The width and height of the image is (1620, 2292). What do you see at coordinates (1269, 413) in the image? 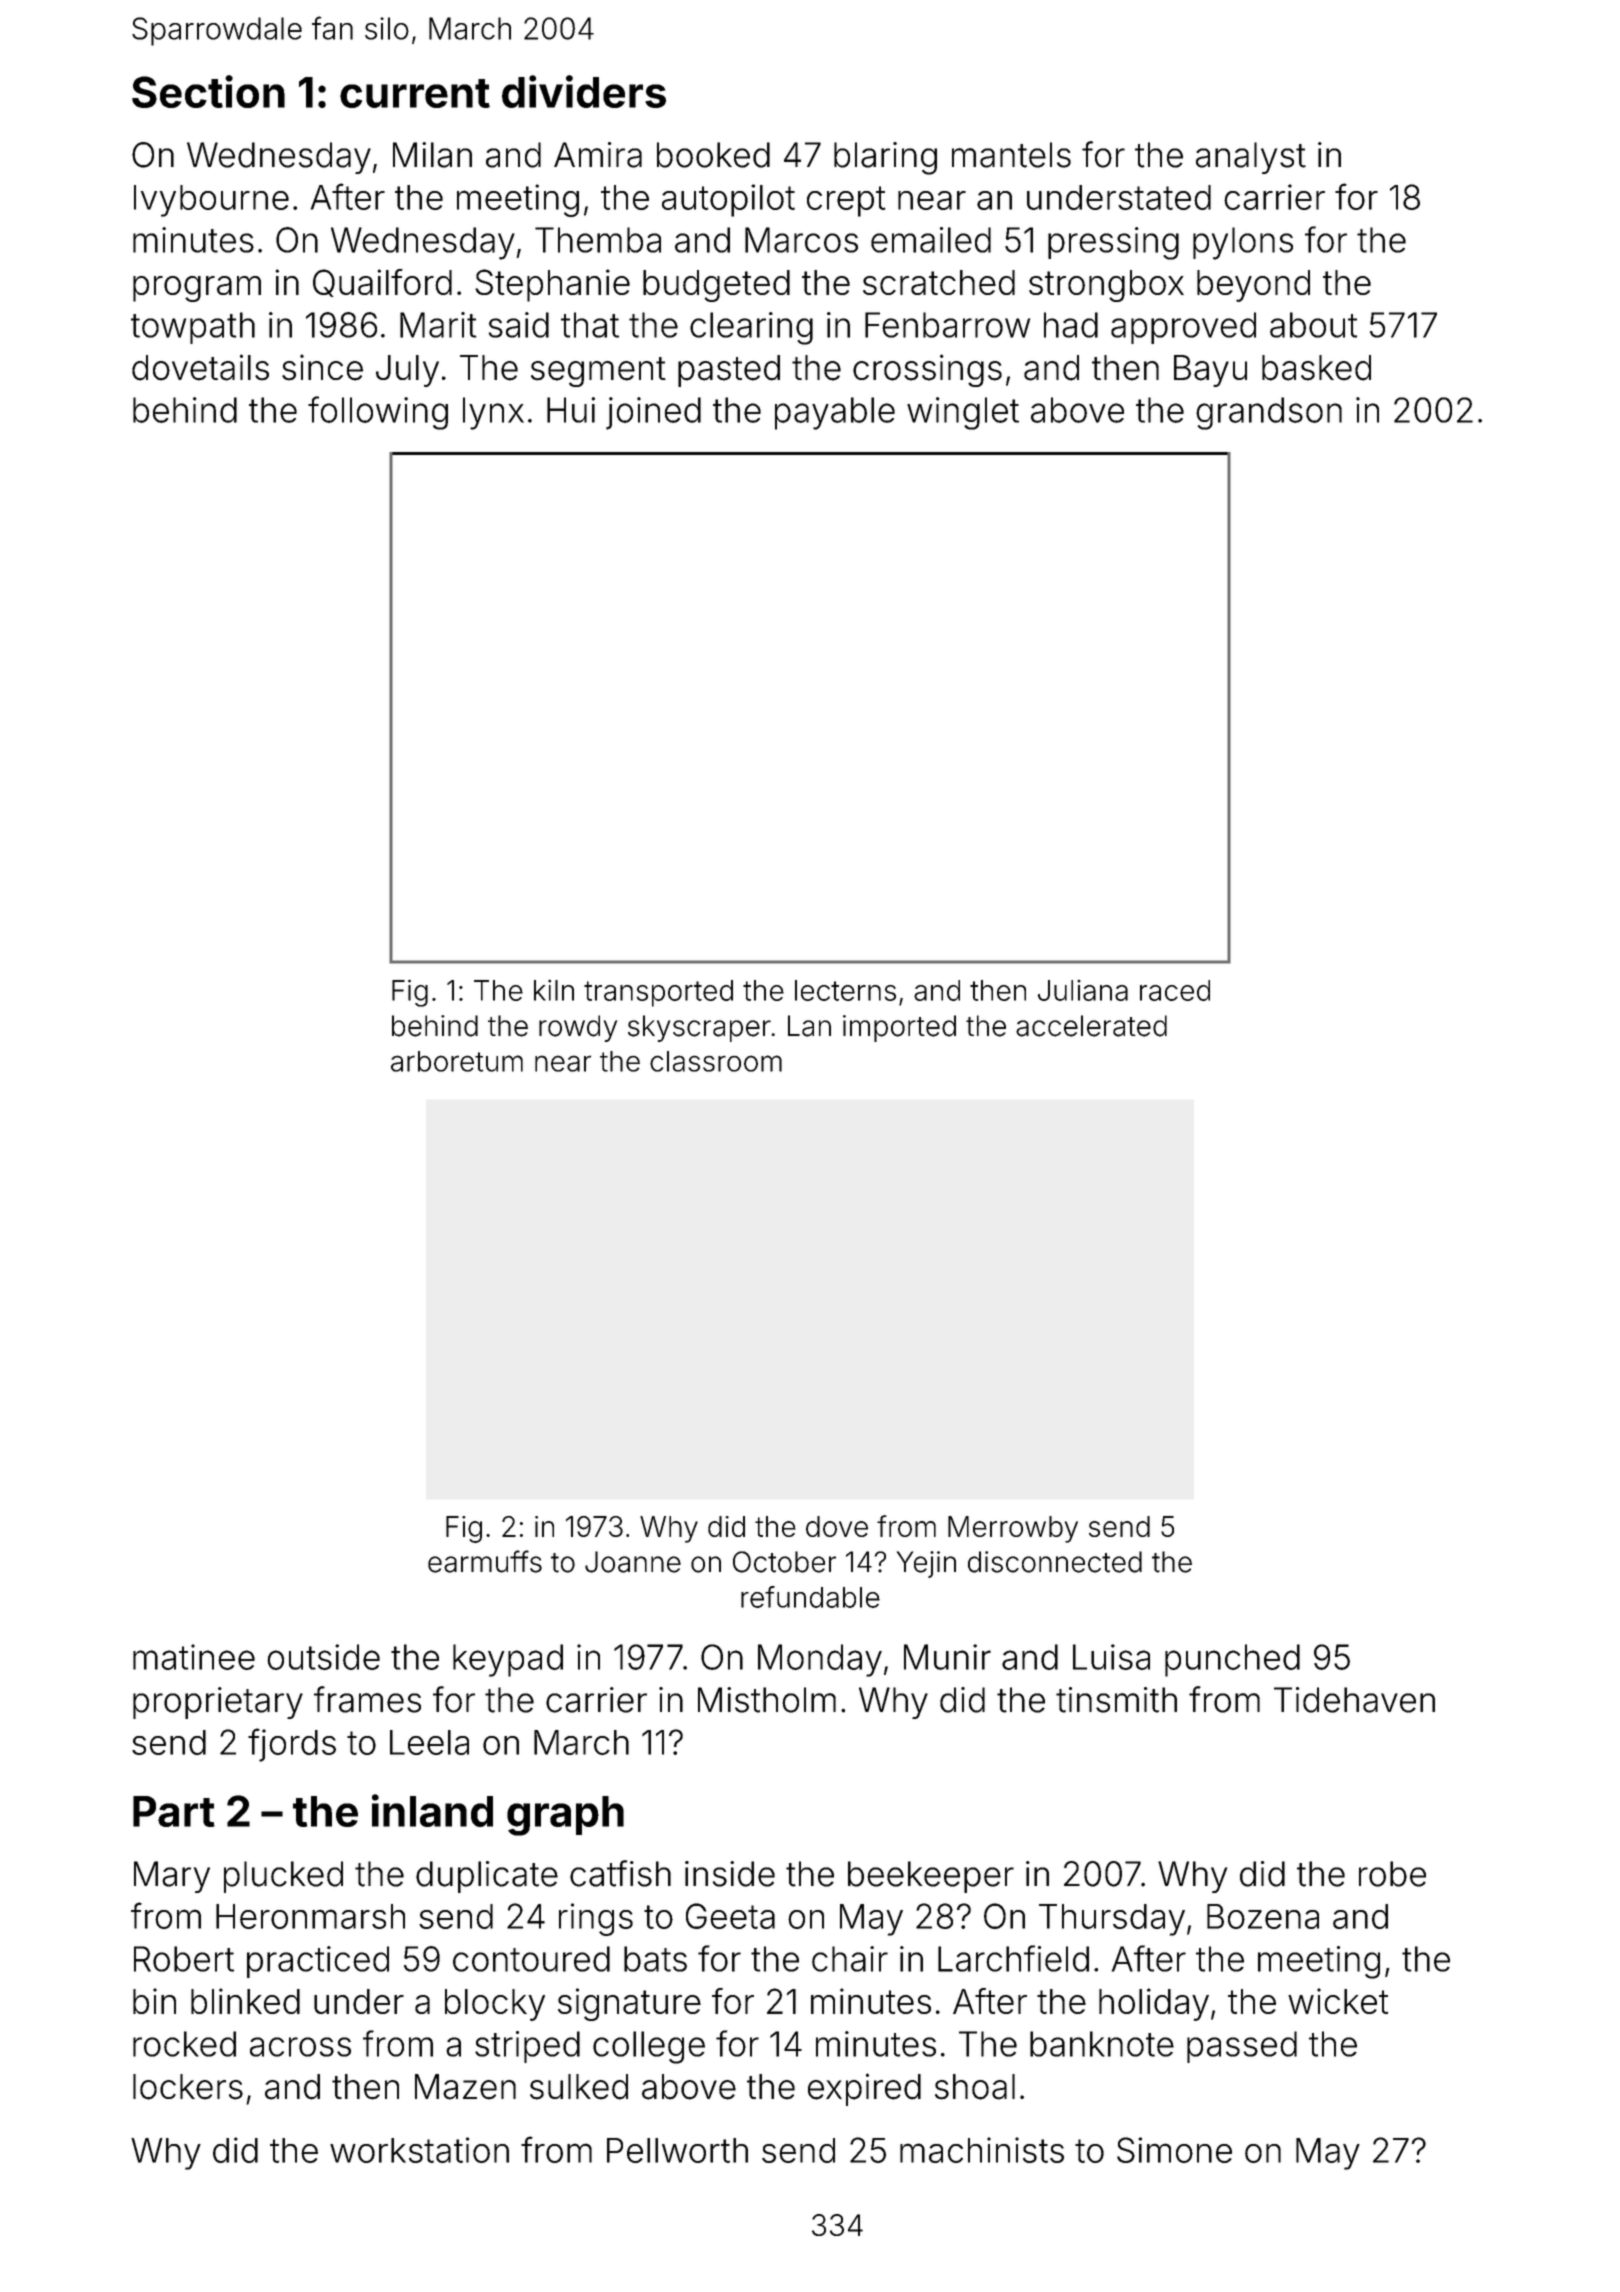
I see `grandson` at bounding box center [1269, 413].
